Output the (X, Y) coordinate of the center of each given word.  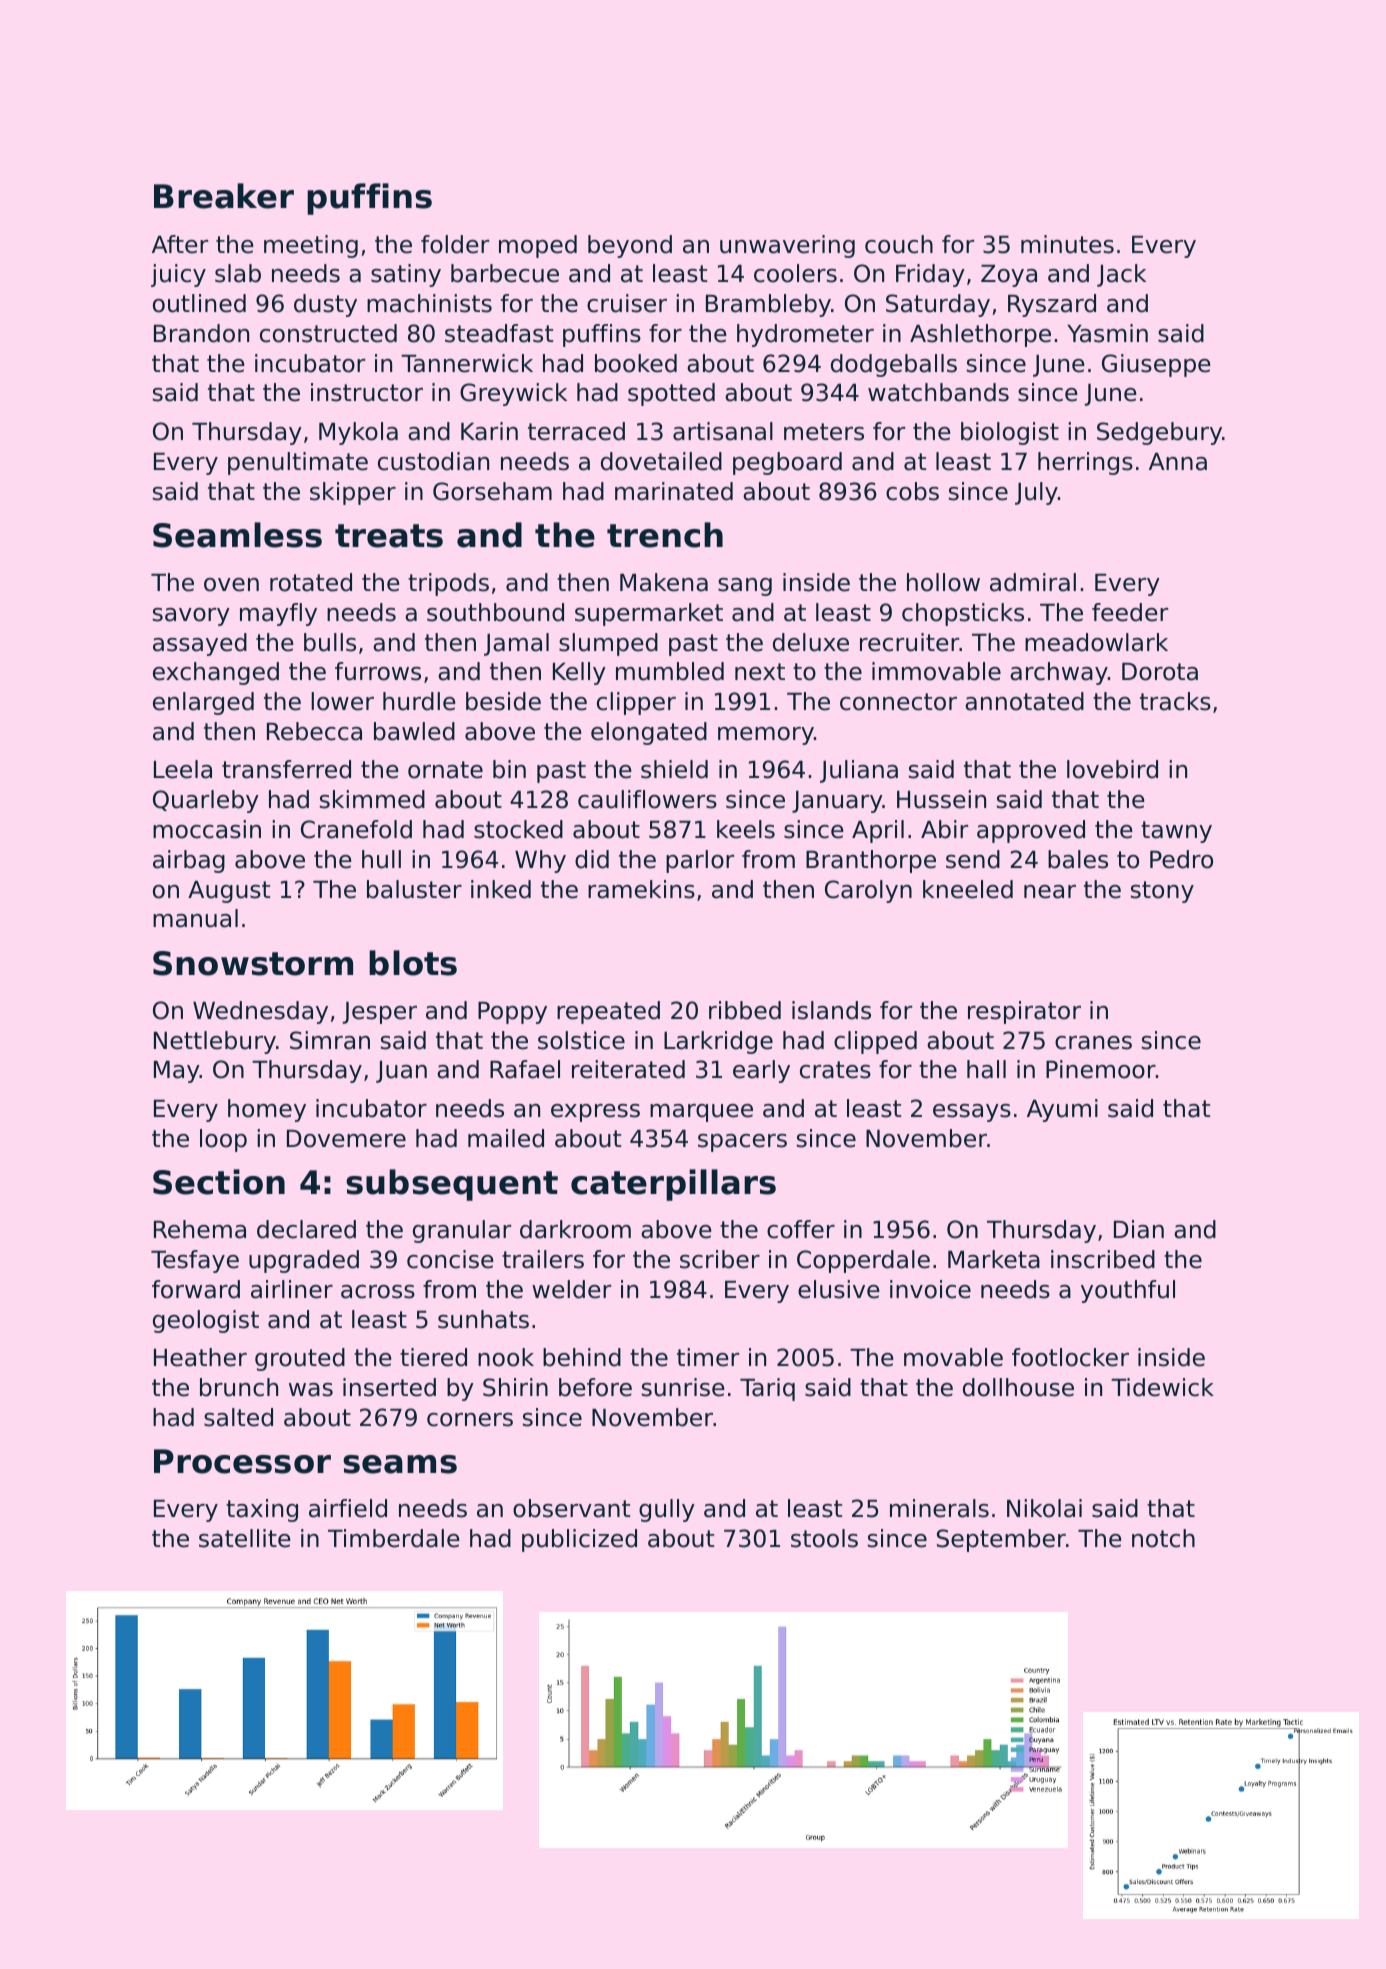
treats (389, 536)
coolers (795, 273)
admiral (1033, 582)
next (760, 672)
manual (195, 918)
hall (986, 1069)
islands (831, 1010)
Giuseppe (1156, 365)
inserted (389, 1387)
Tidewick (1162, 1387)
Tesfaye (195, 1261)
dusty (325, 305)
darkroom (575, 1229)
